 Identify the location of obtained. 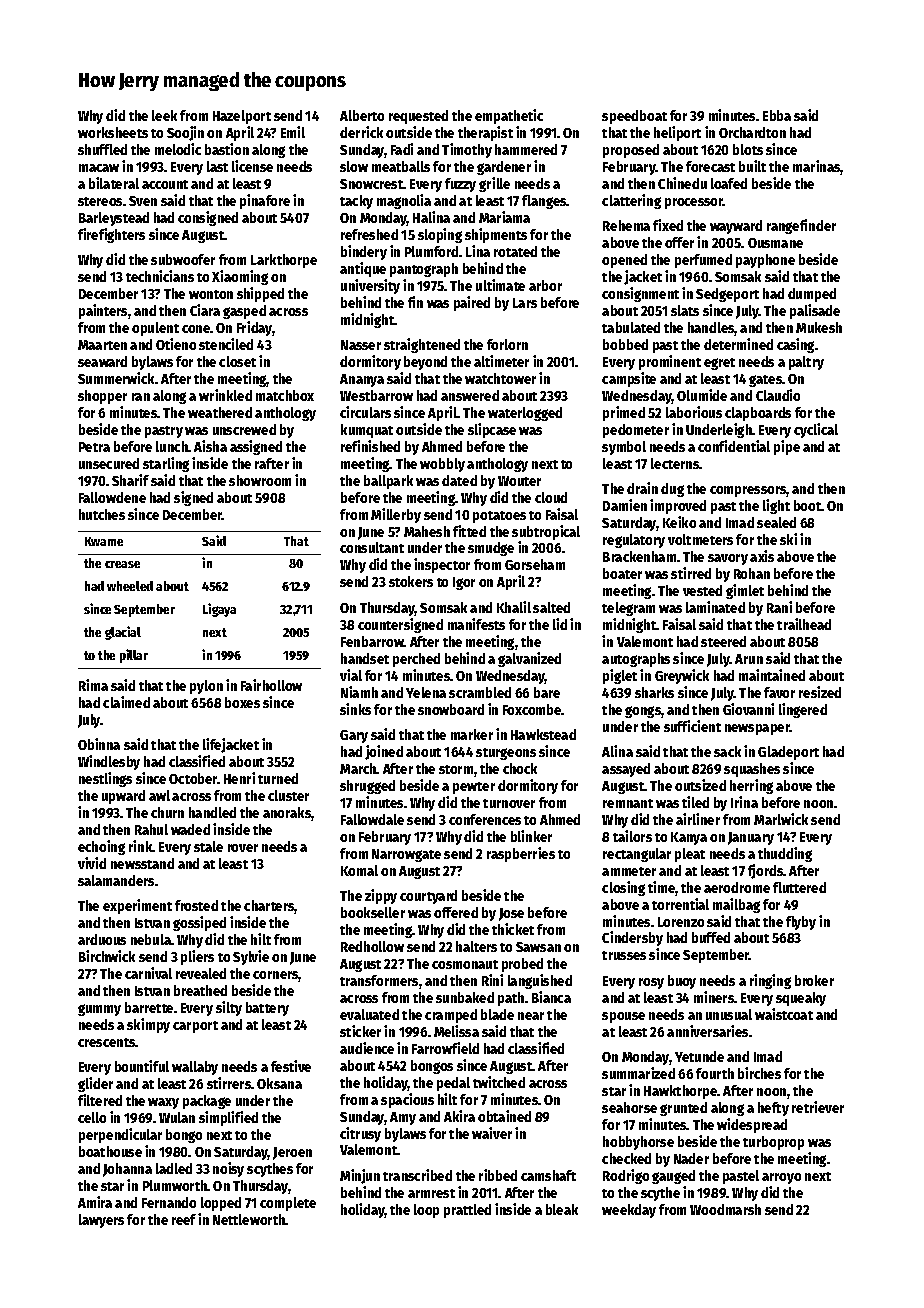
(504, 1116).
